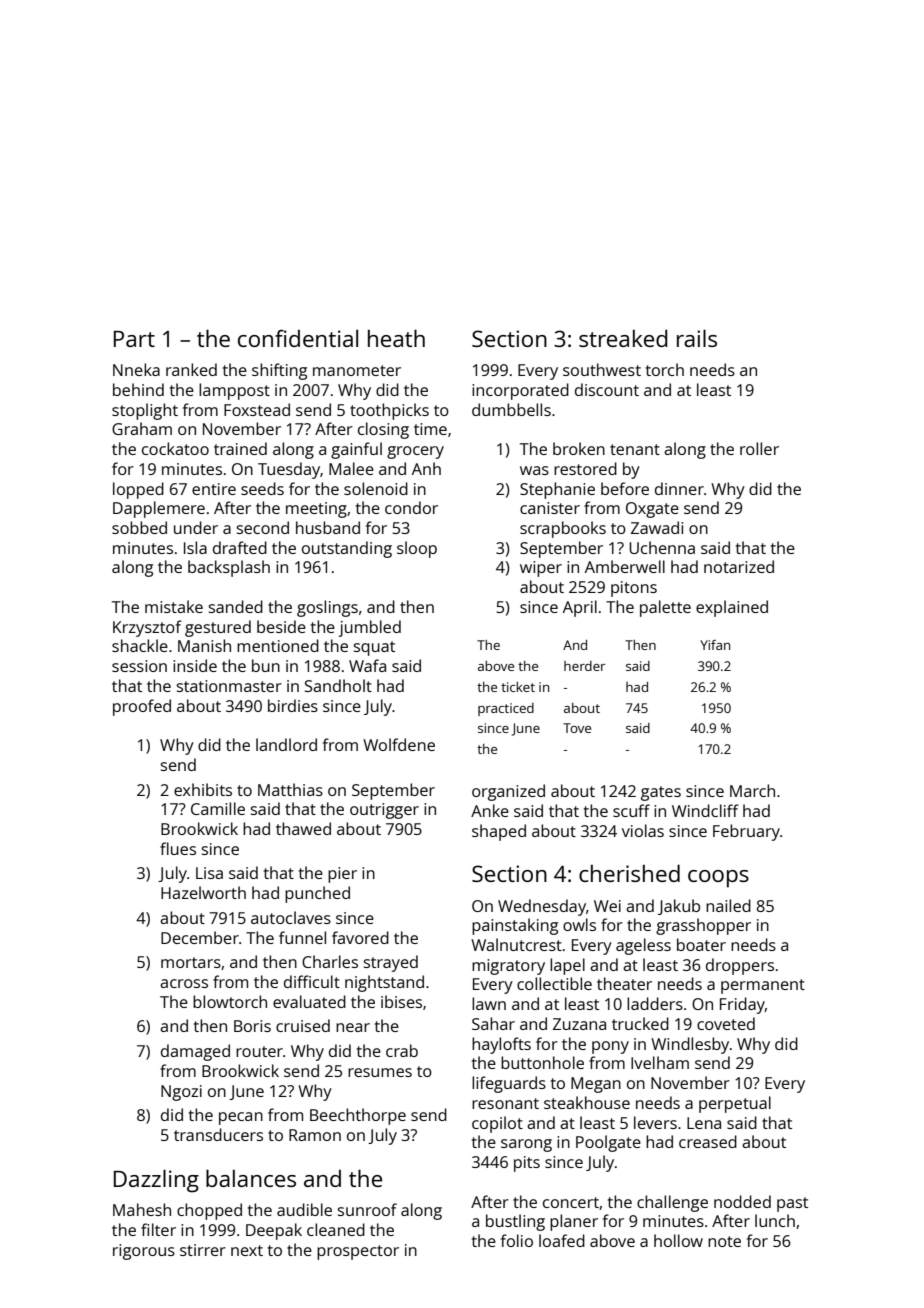  What do you see at coordinates (515, 926) in the document?
I see `painstaking` at bounding box center [515, 926].
